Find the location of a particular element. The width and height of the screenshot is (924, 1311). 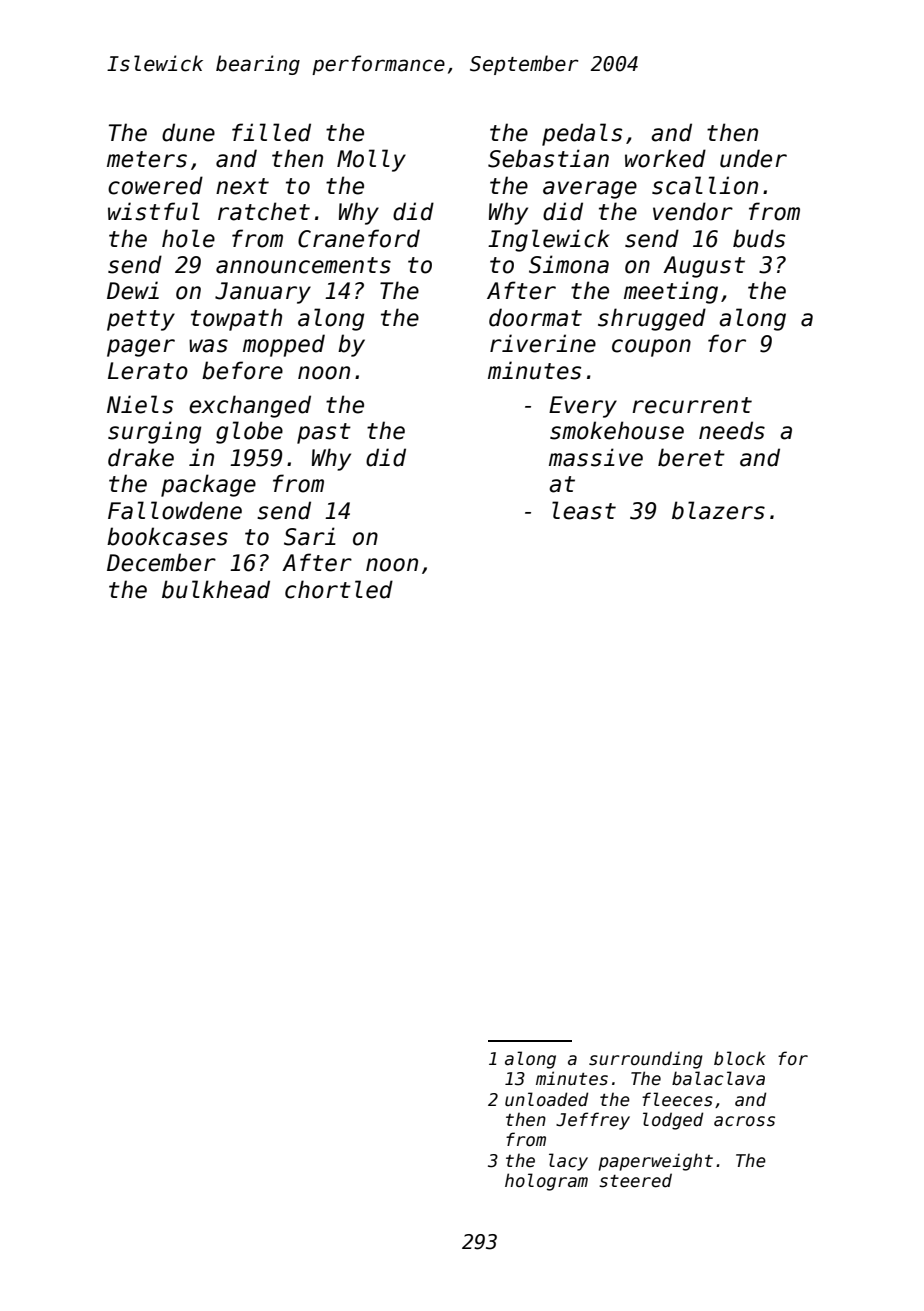

unloaded is located at coordinates (546, 1099).
